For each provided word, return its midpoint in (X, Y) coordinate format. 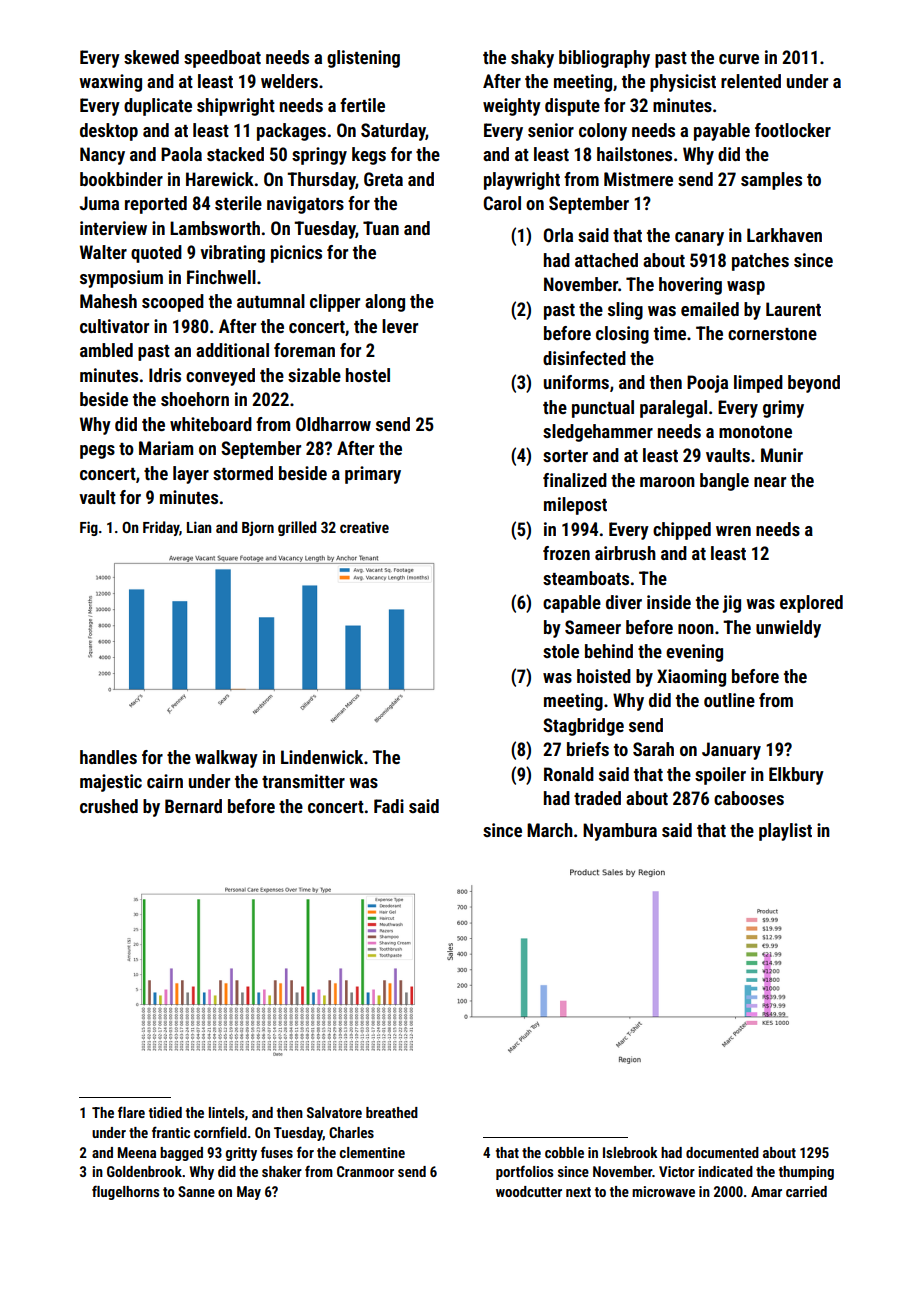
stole (561, 651)
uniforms (576, 382)
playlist (785, 832)
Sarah (653, 749)
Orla (558, 235)
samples (771, 181)
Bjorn (258, 528)
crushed (109, 806)
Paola (181, 154)
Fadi (389, 806)
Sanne (196, 1191)
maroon (667, 482)
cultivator (114, 326)
